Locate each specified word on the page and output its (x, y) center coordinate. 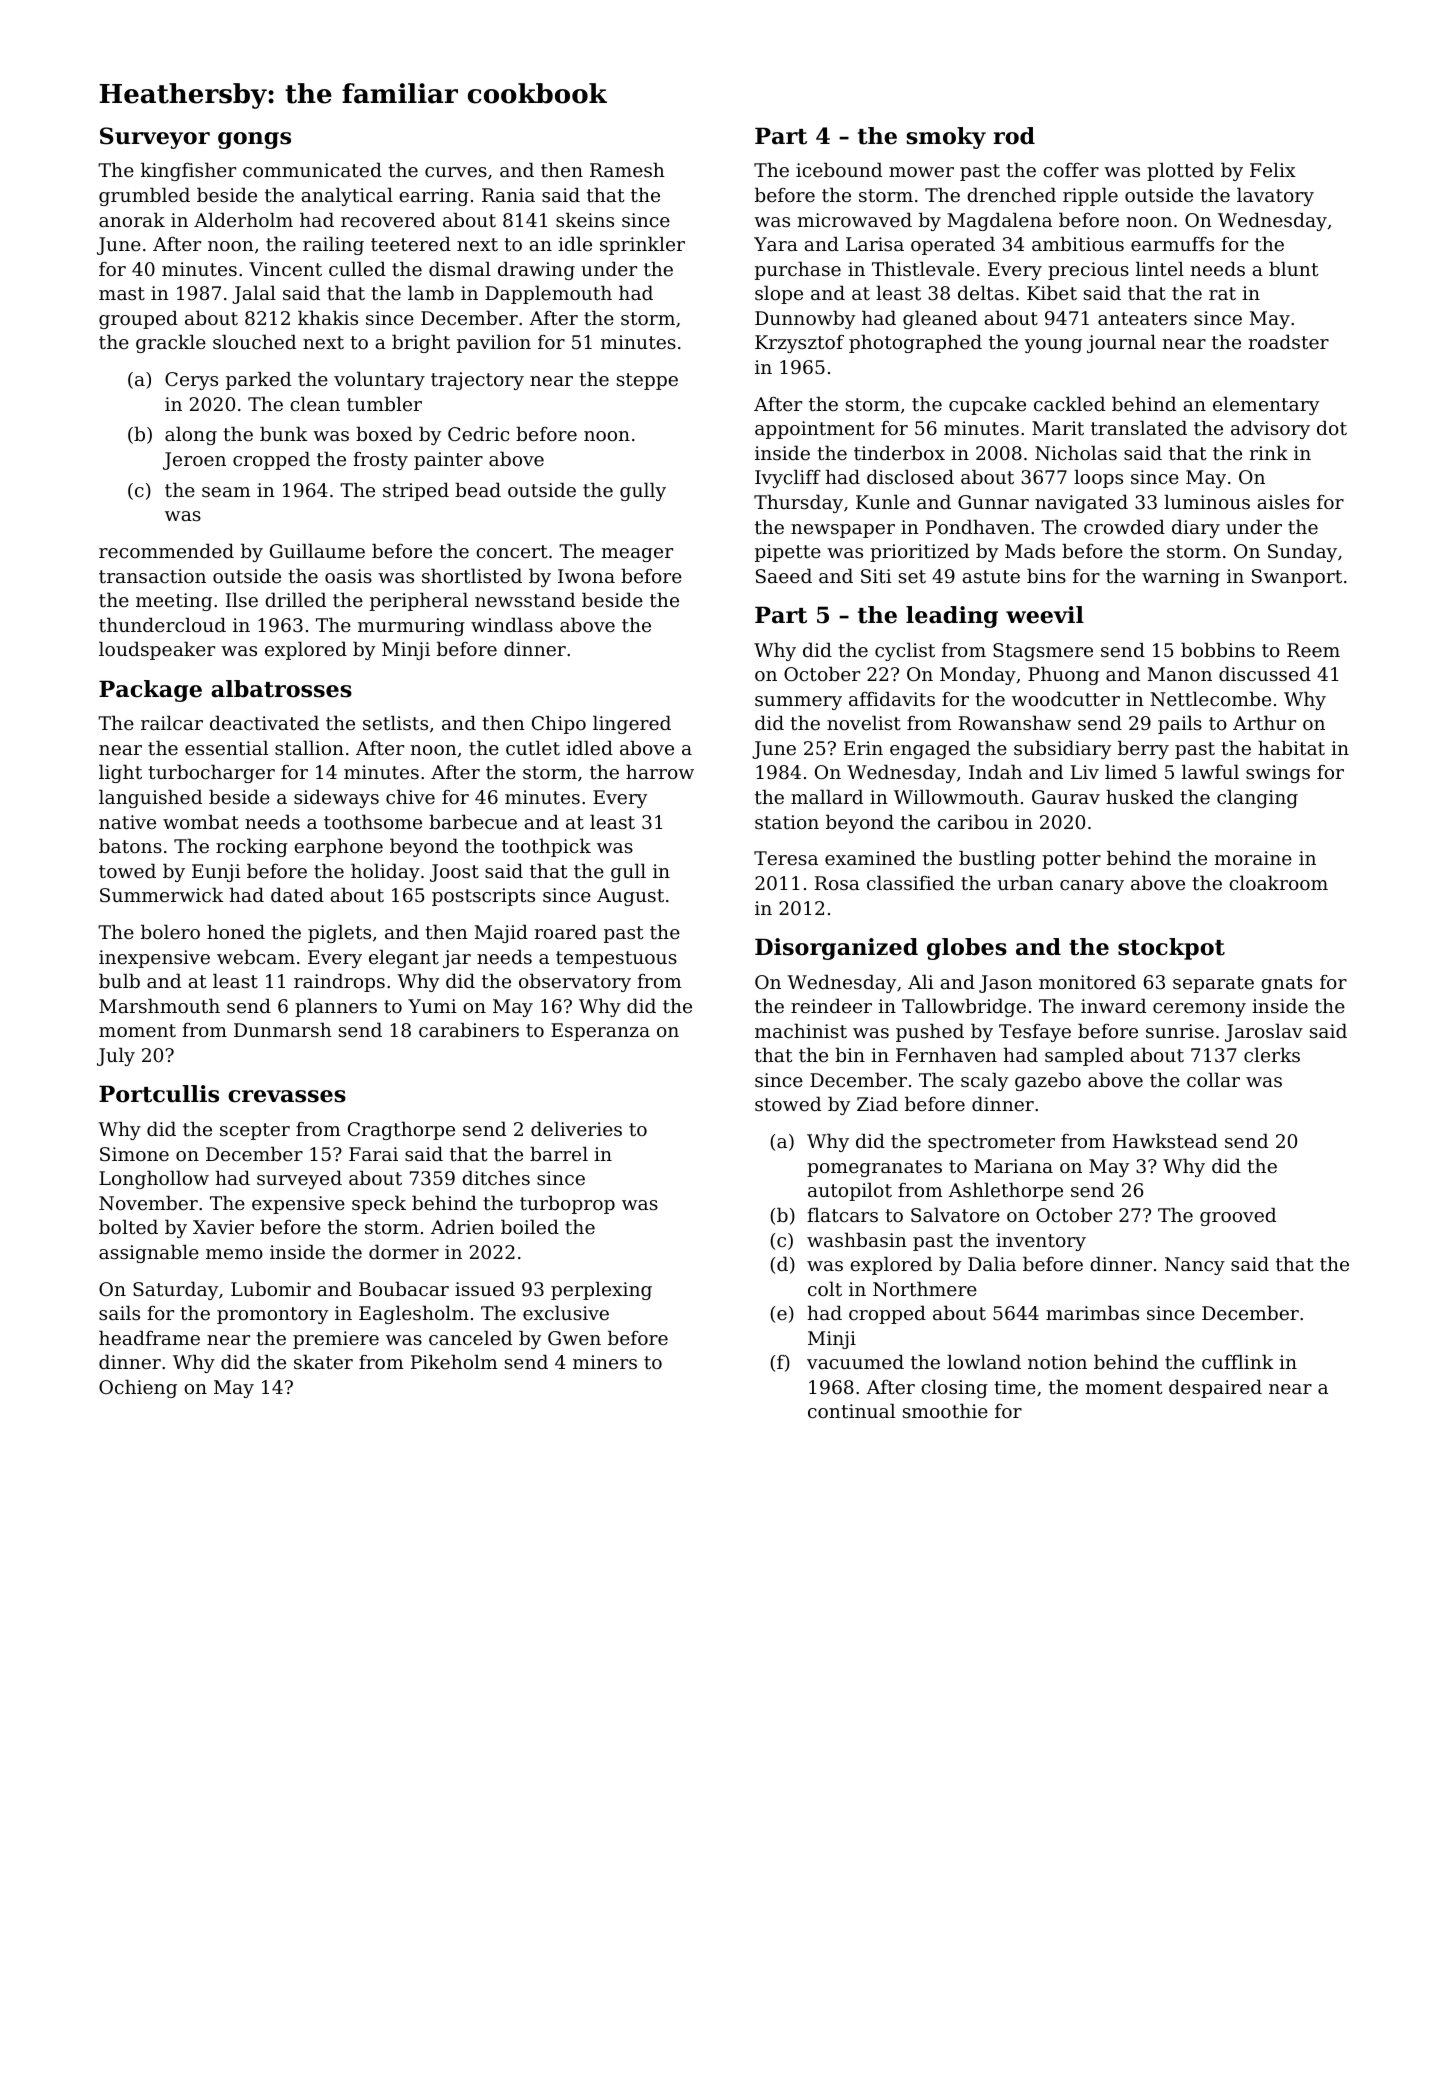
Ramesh (627, 169)
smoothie (945, 1410)
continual (851, 1410)
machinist (801, 1030)
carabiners (469, 1029)
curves (456, 172)
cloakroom (1278, 882)
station (787, 822)
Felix (1273, 169)
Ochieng (138, 1388)
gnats (1286, 984)
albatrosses (281, 689)
